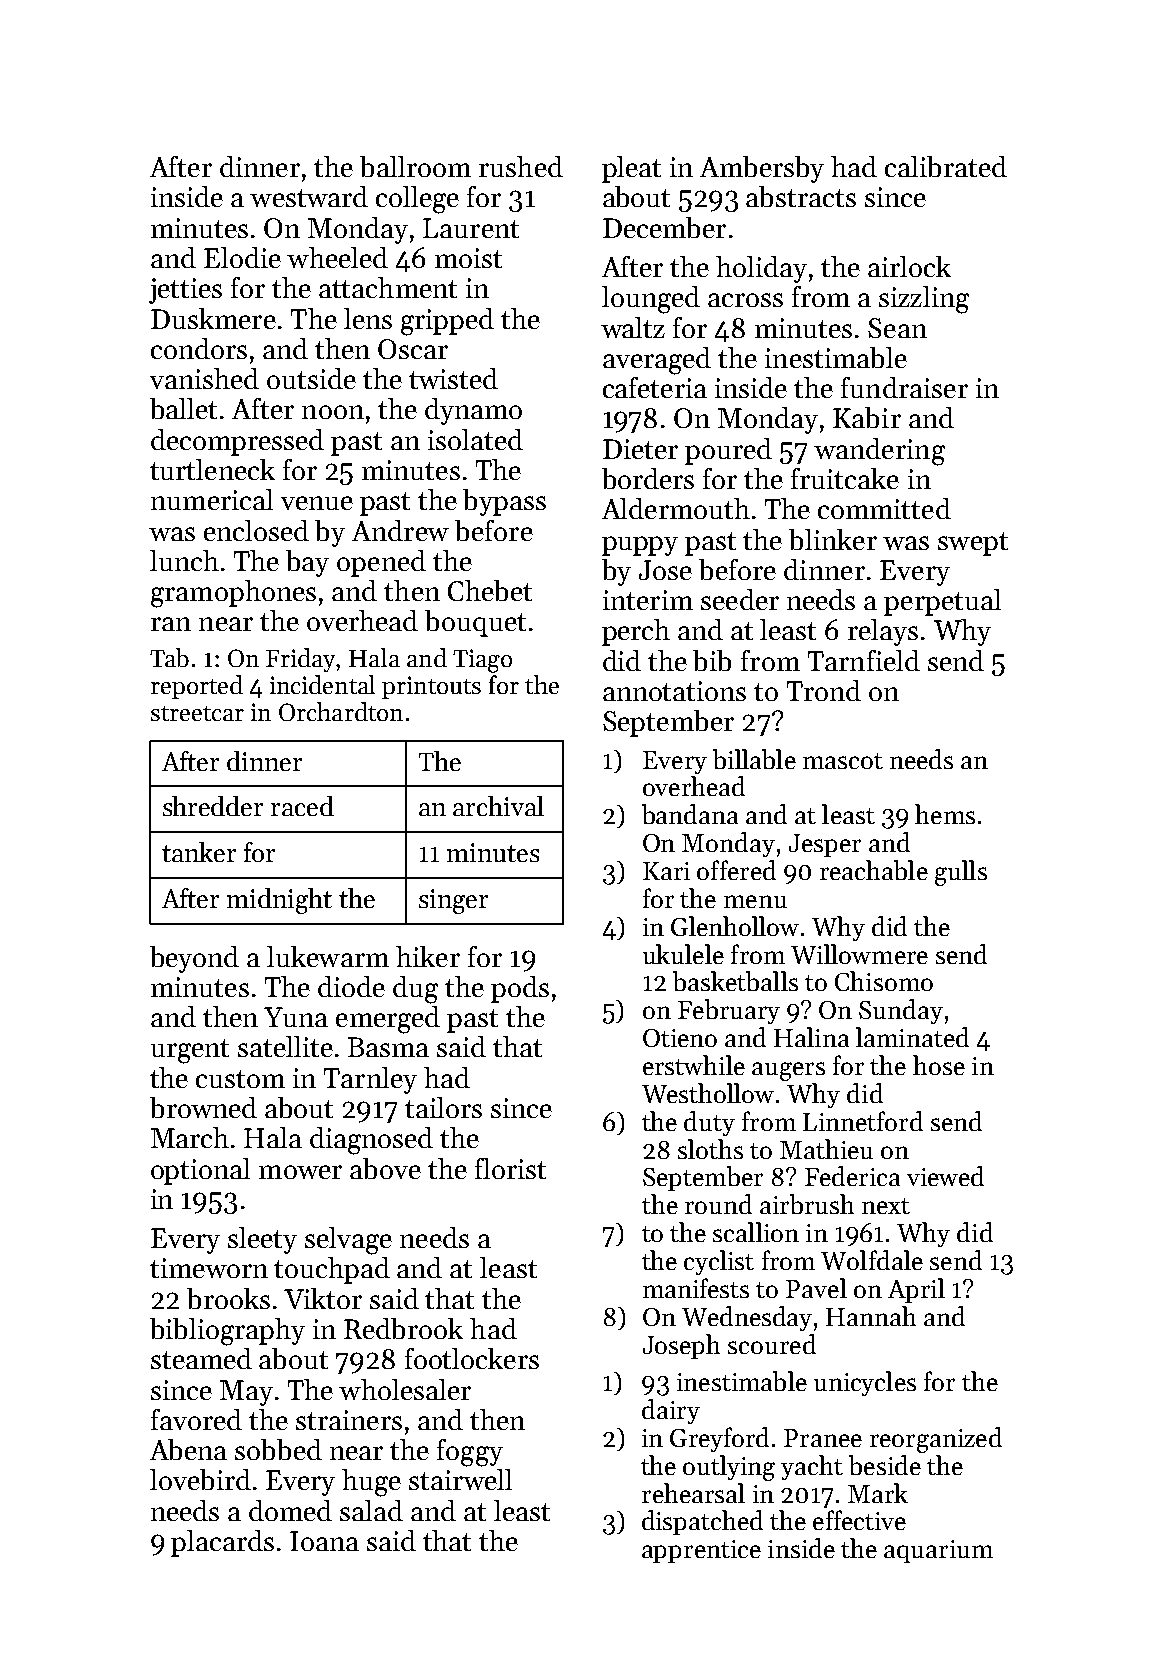  I want to click on lukewarm, so click(328, 956).
